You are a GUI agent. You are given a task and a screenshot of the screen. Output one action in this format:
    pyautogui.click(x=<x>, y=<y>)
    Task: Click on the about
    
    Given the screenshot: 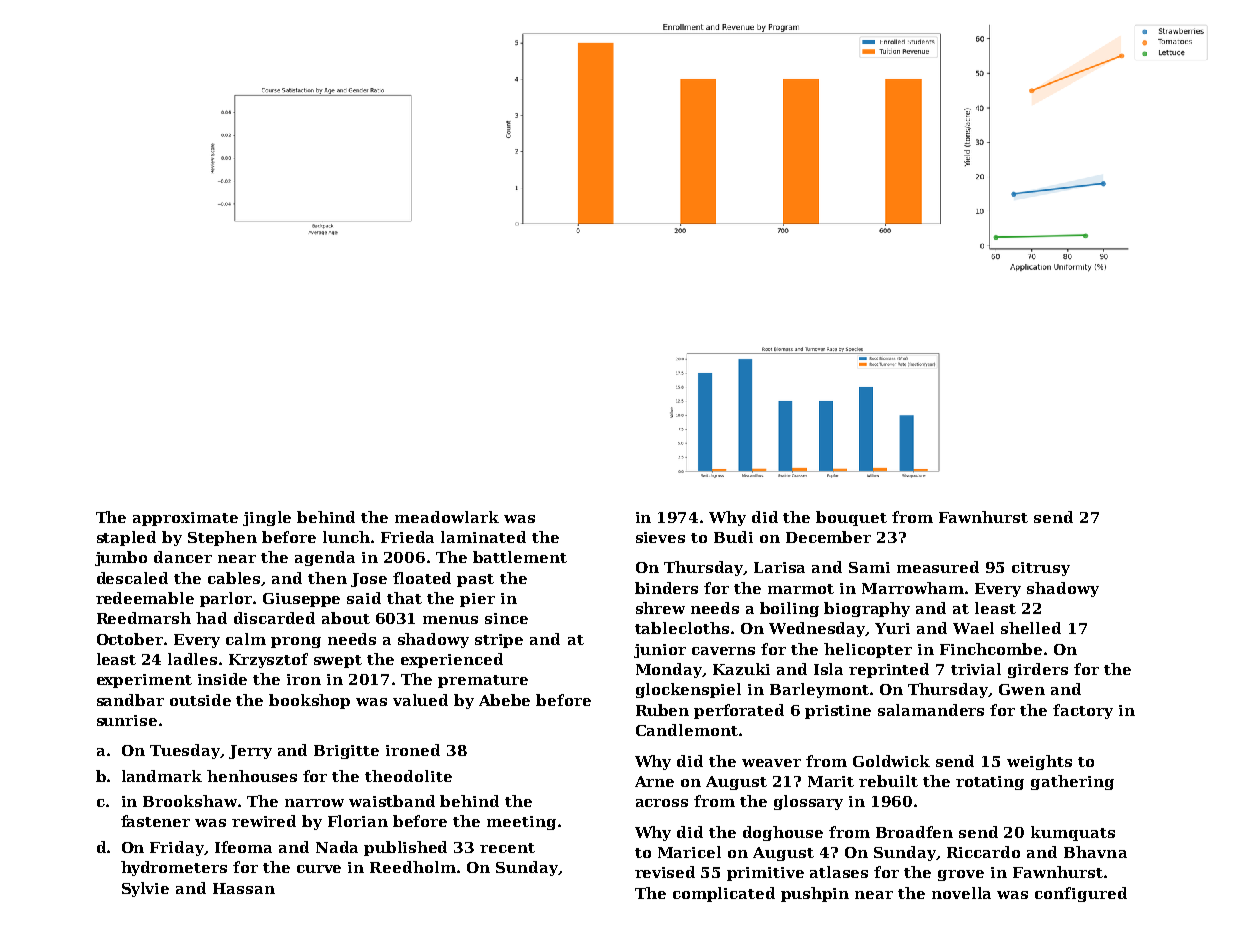 What is the action you would take?
    pyautogui.click(x=346, y=618)
